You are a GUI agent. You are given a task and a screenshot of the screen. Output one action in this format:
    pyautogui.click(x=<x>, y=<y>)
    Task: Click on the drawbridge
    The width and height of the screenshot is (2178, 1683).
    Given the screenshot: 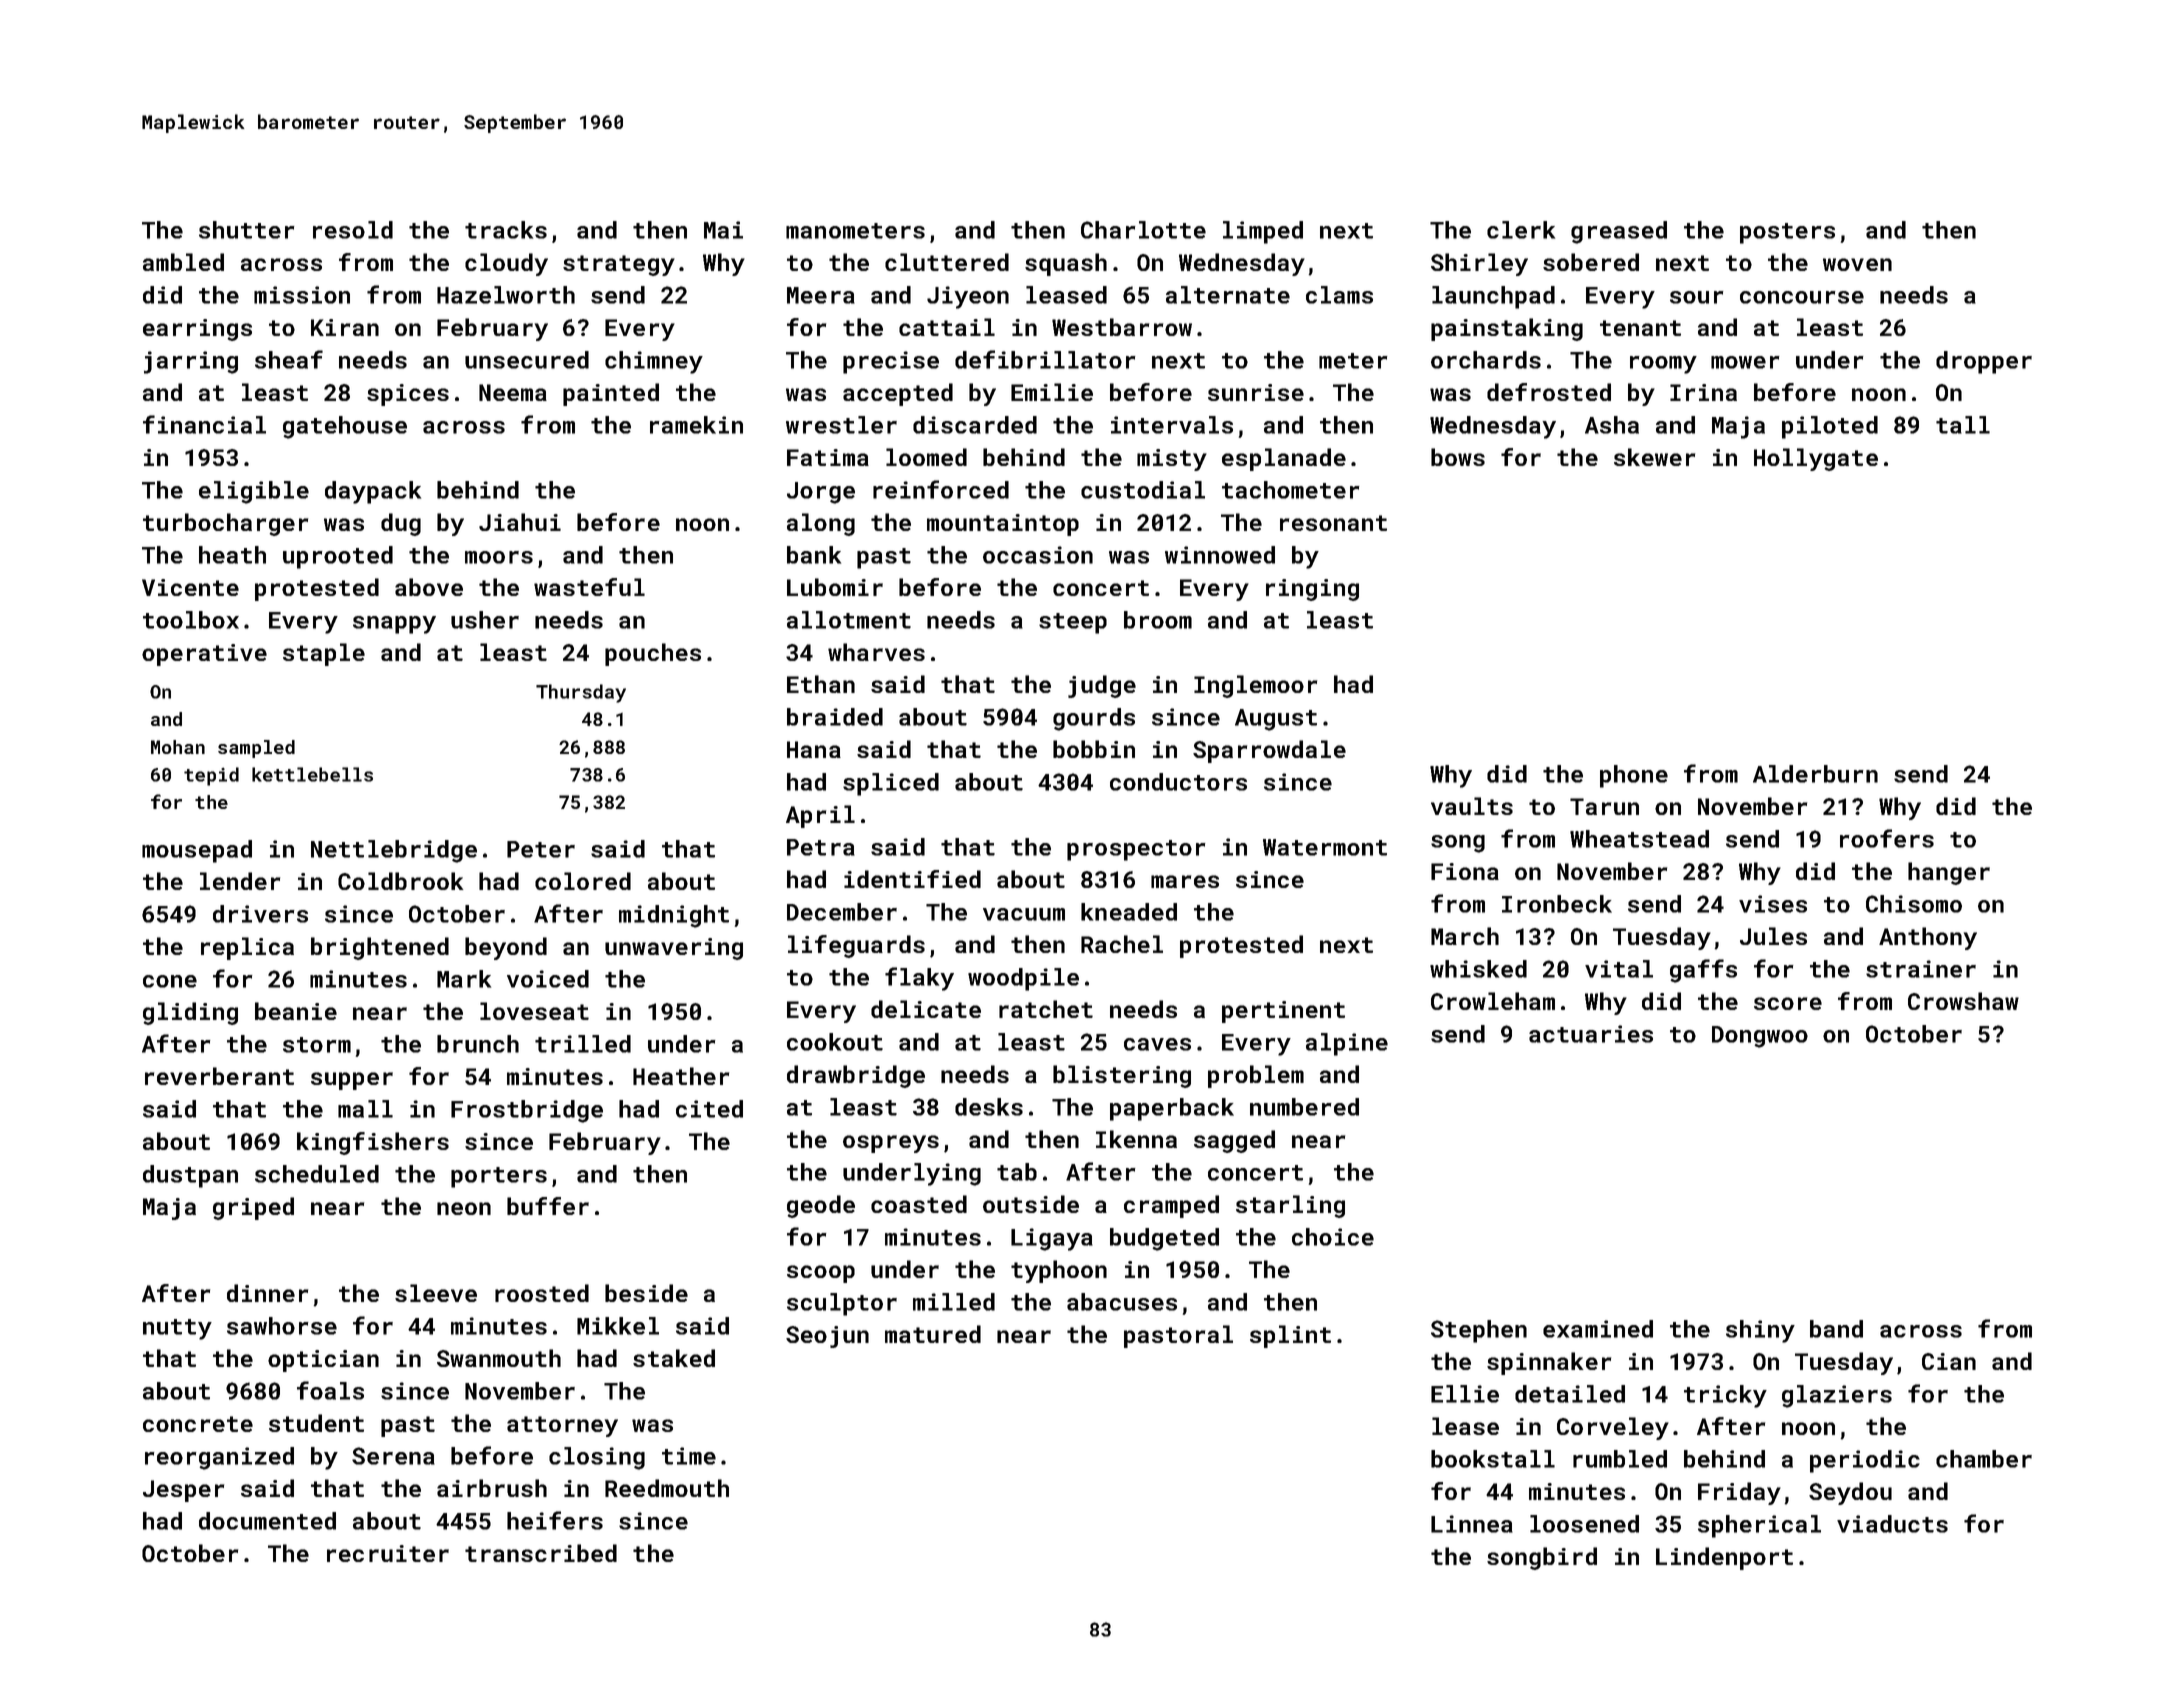 What is the action you would take?
    pyautogui.click(x=856, y=1076)
